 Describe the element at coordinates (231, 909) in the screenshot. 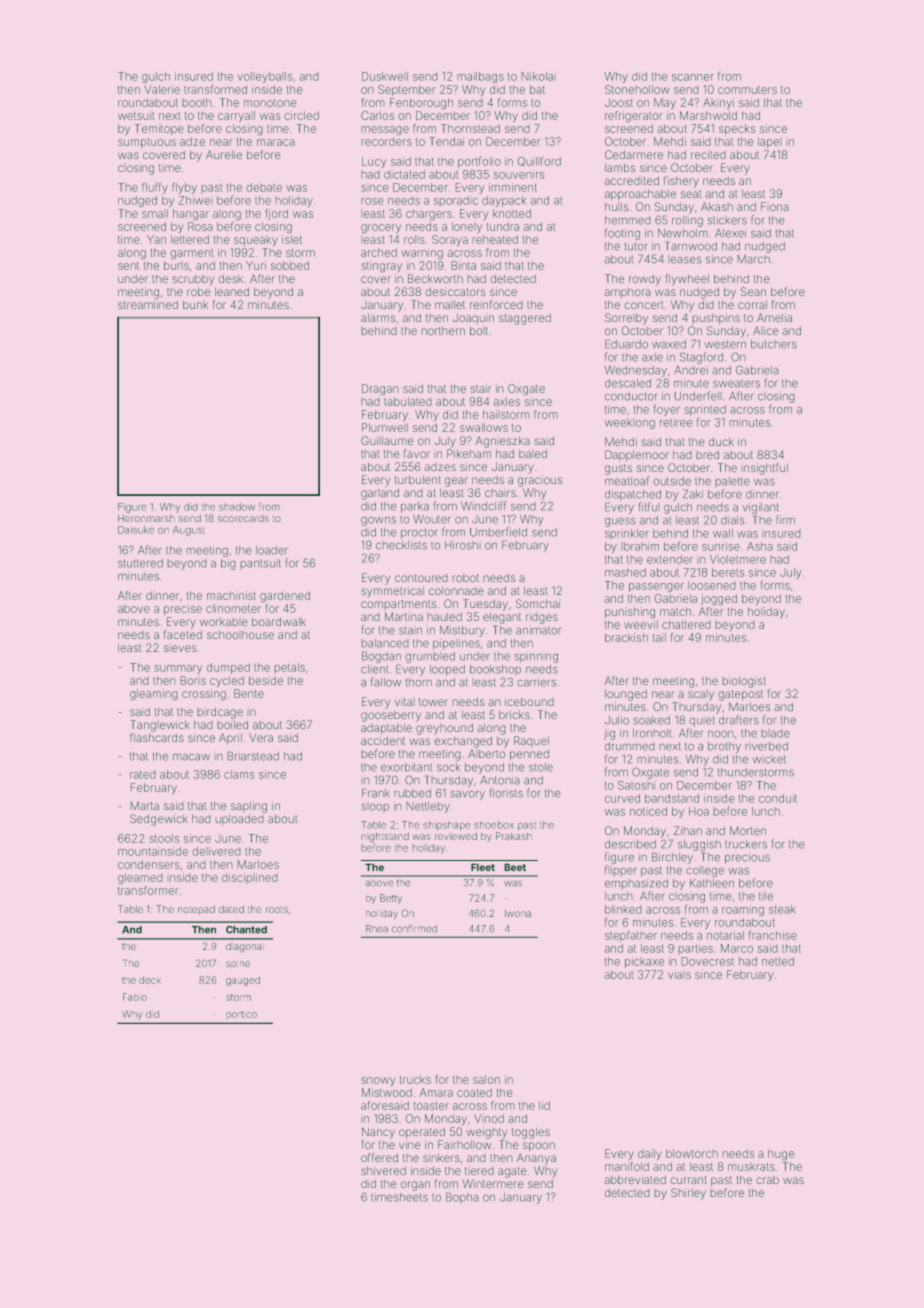

I see `dated` at that location.
